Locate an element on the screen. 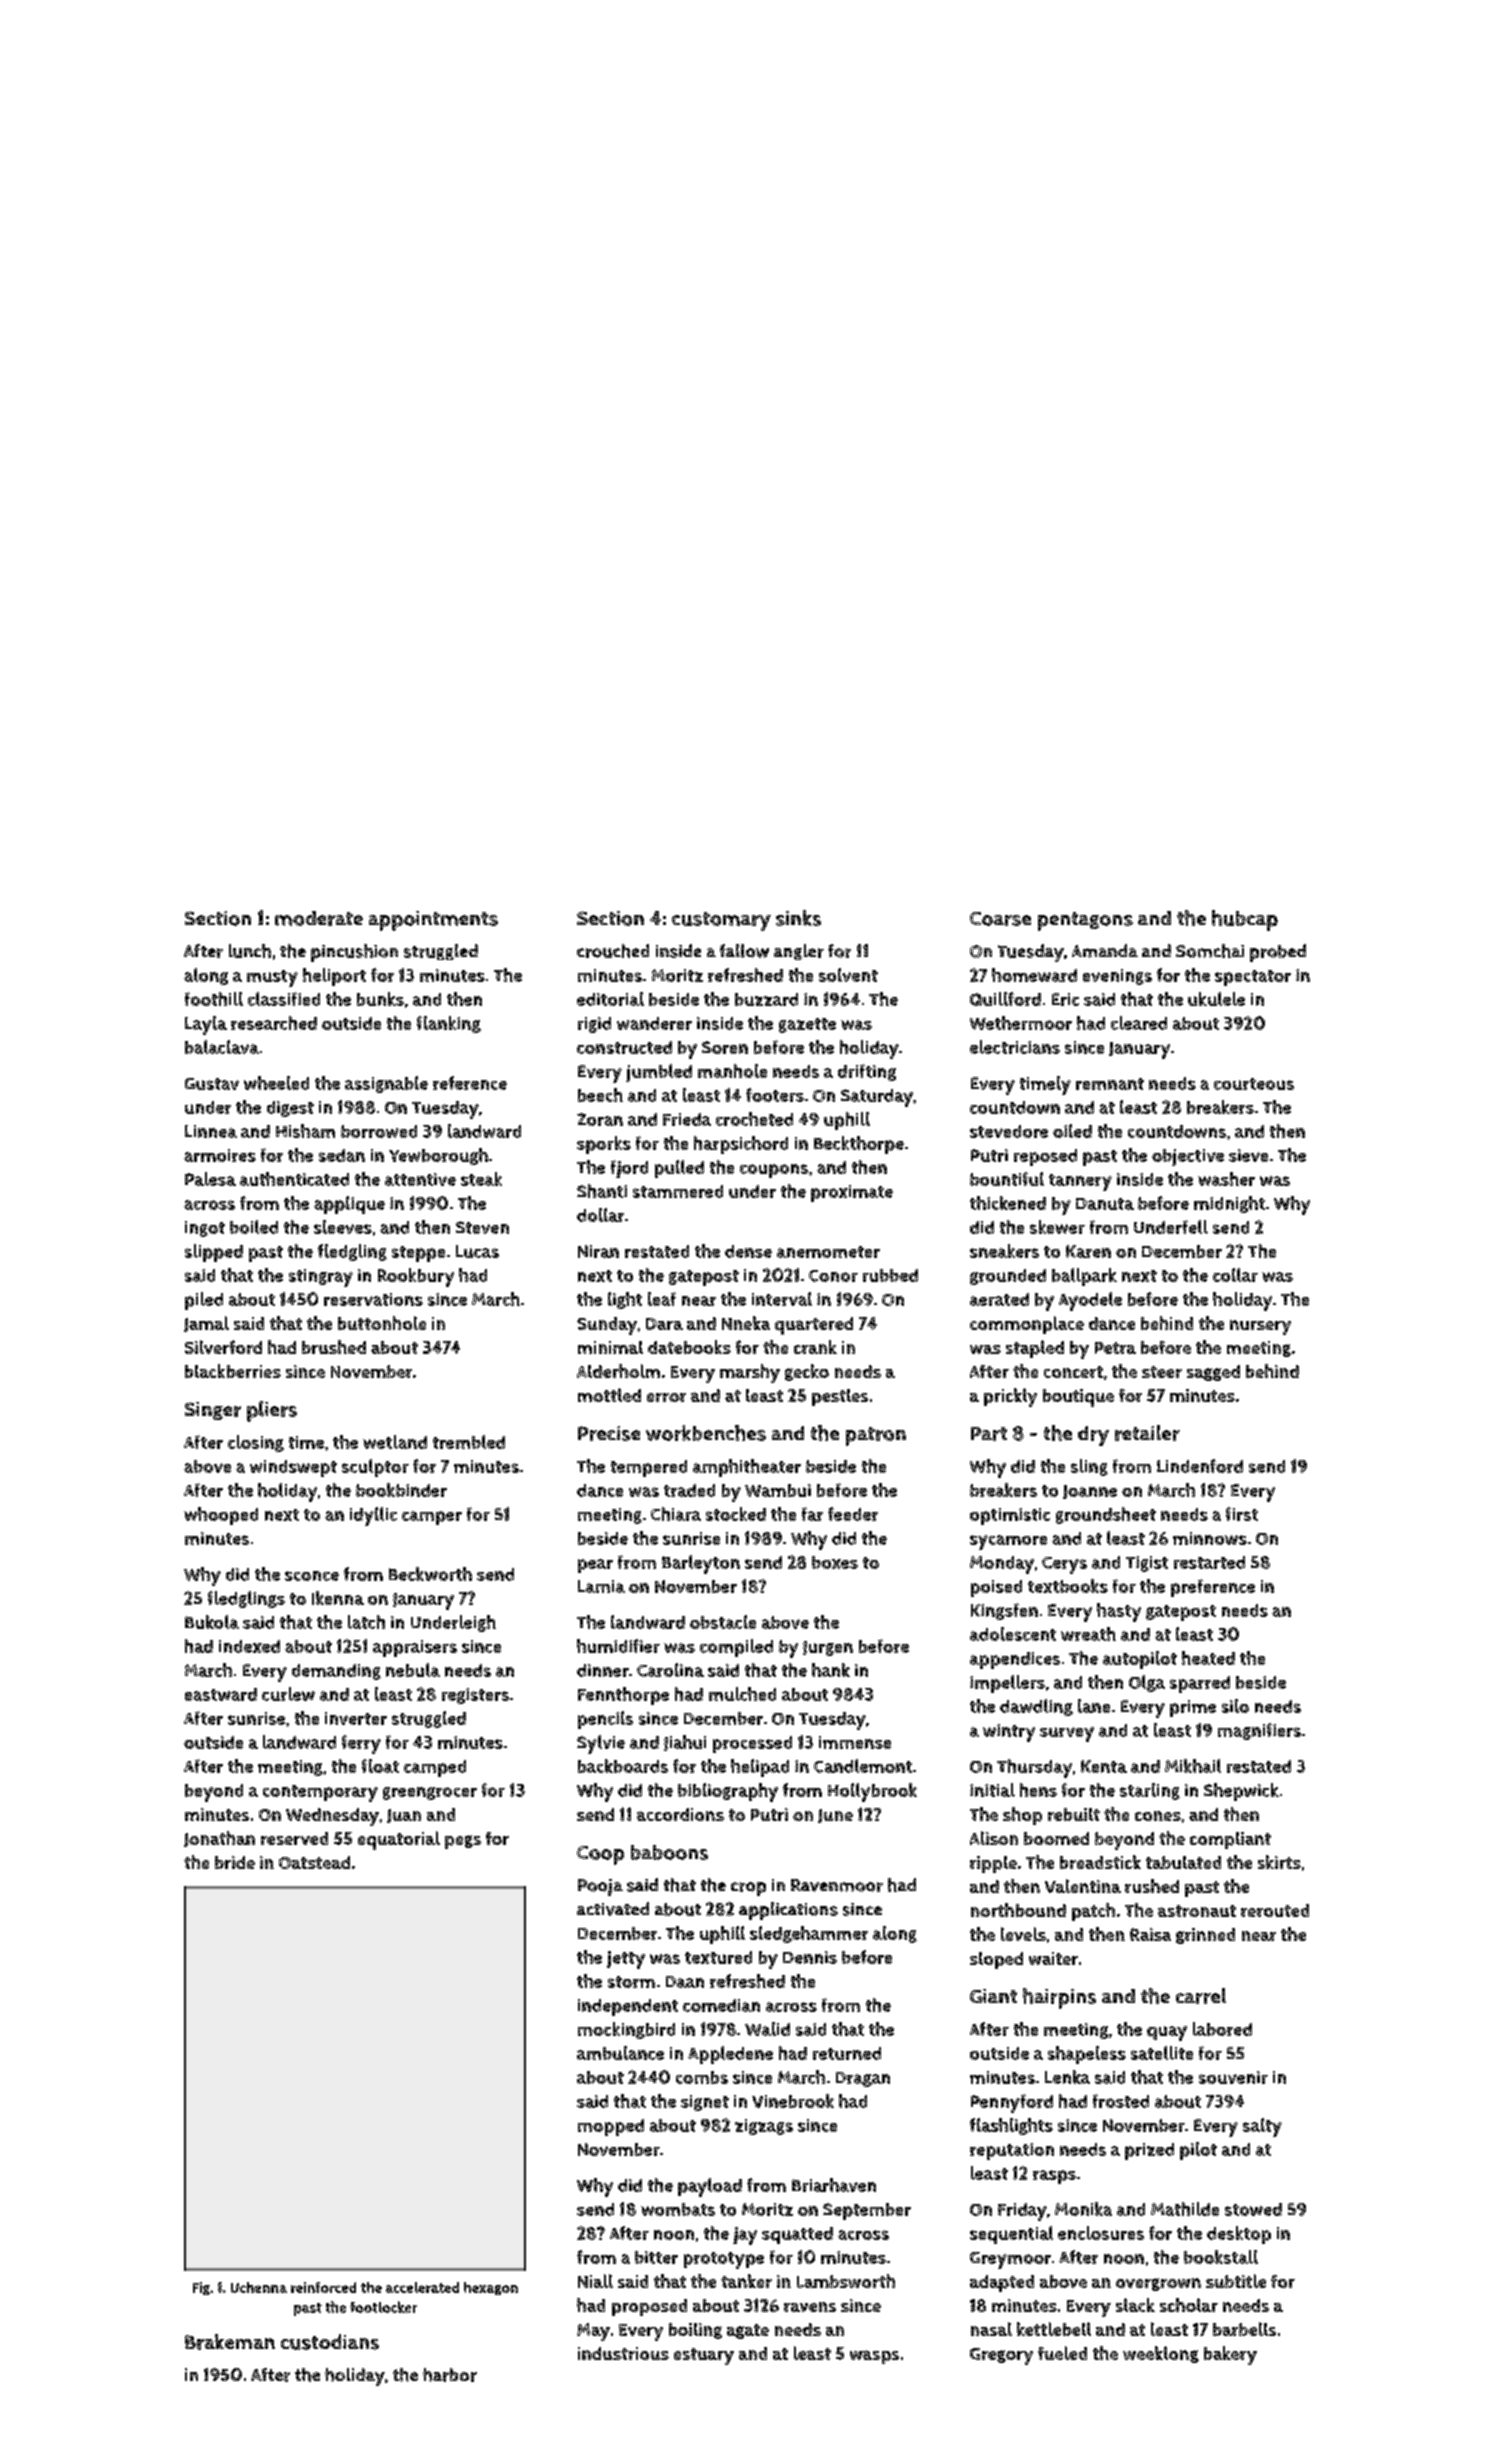  Mathilde is located at coordinates (1185, 2209).
